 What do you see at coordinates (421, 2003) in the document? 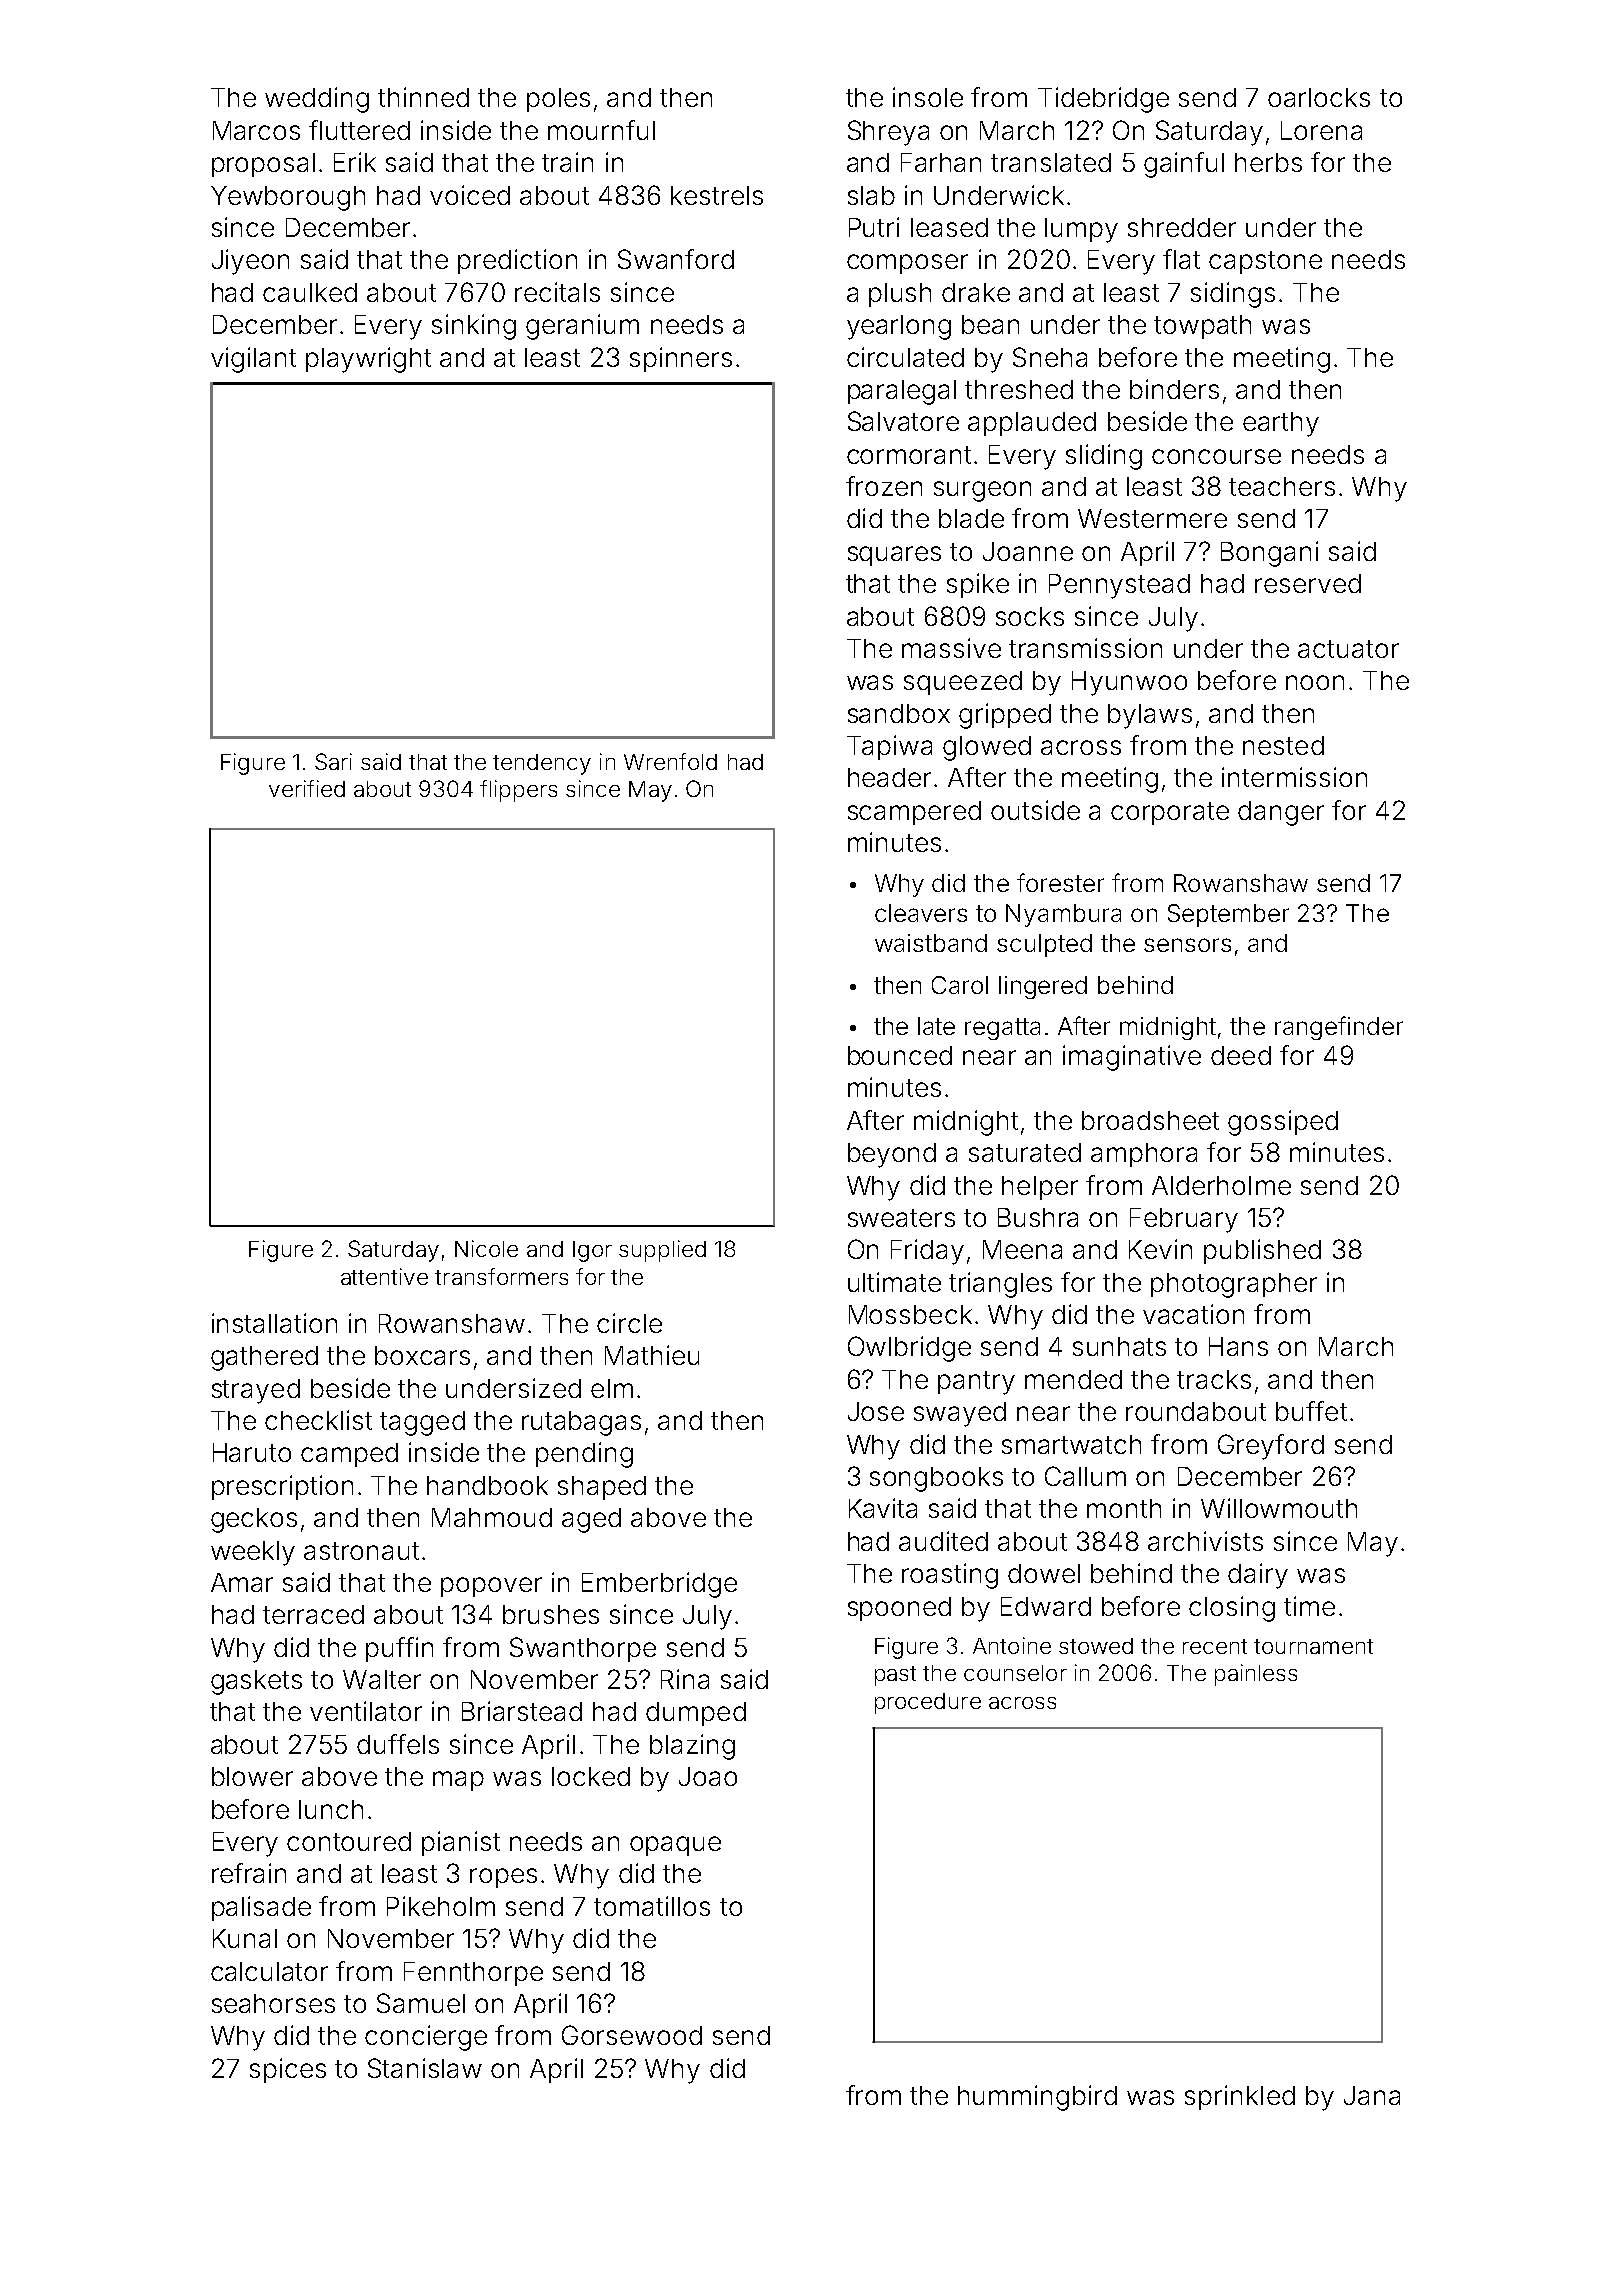
I see `Samuel` at bounding box center [421, 2003].
